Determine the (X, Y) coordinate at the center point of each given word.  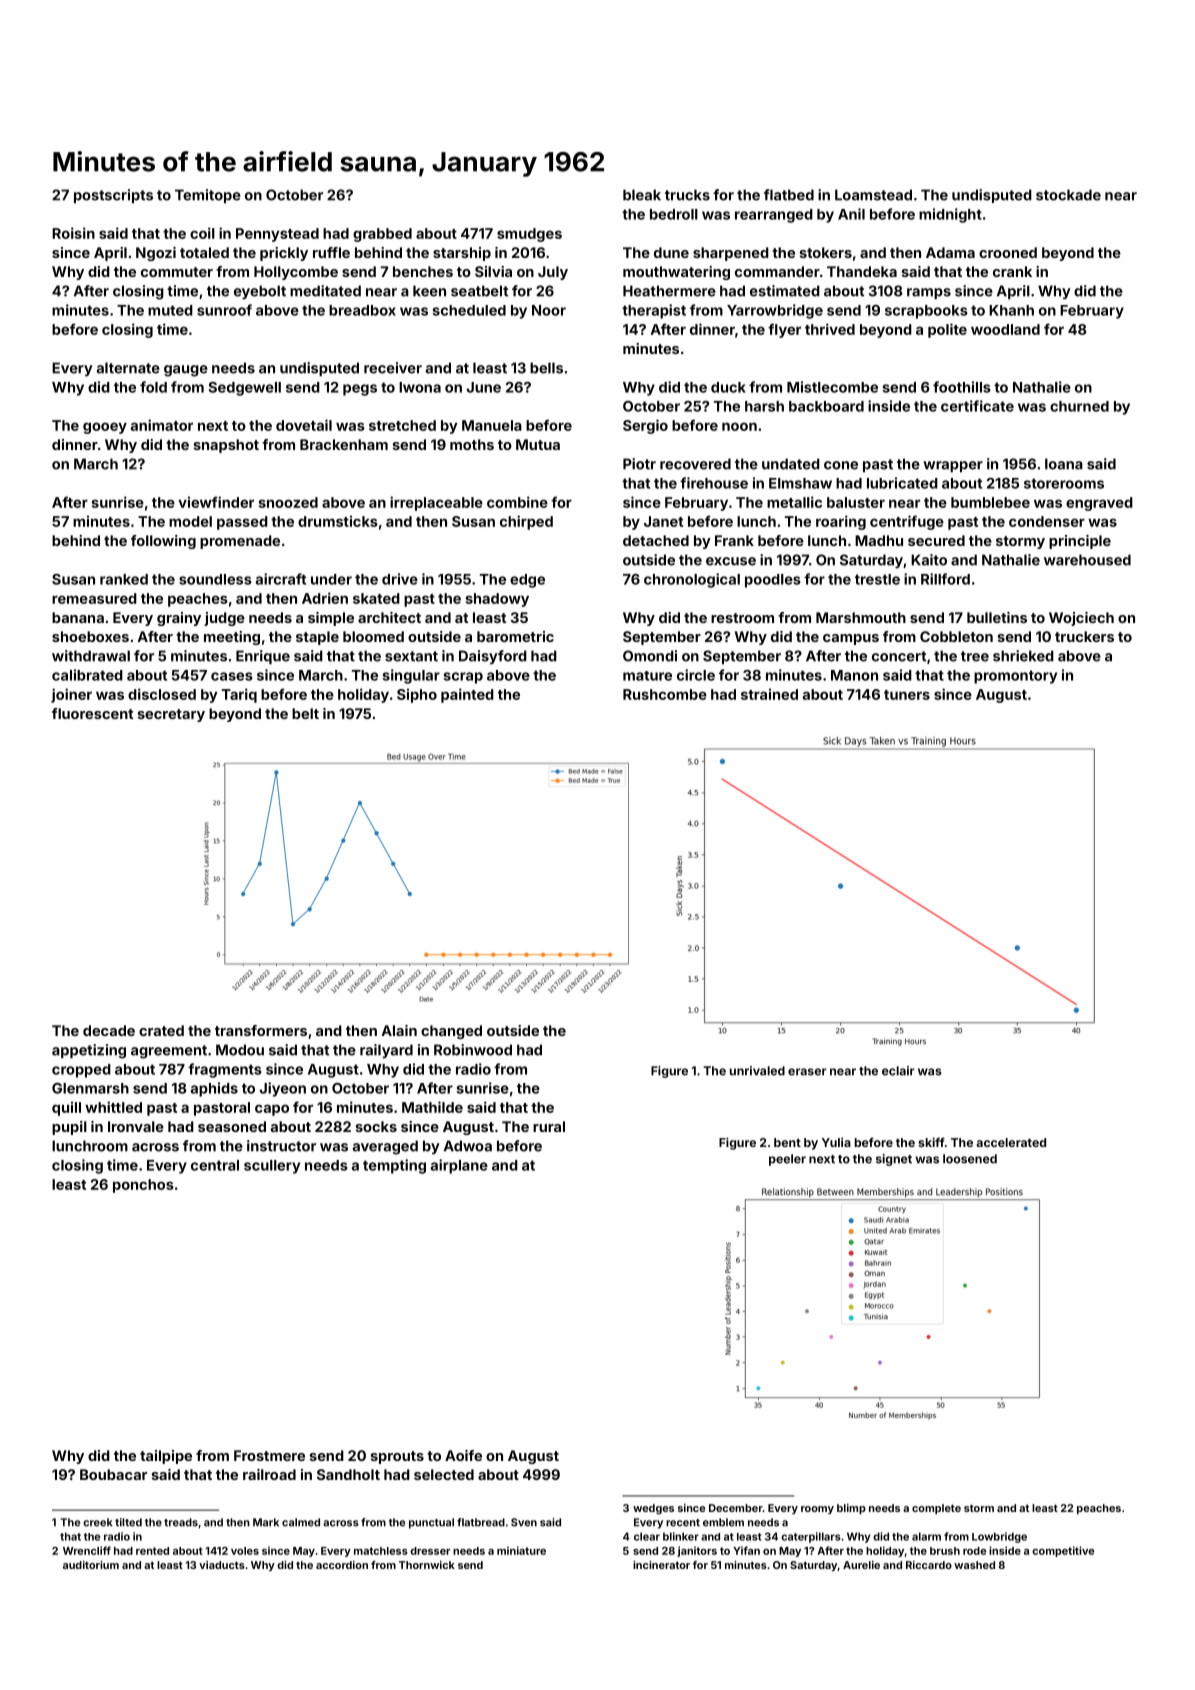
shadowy (497, 600)
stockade (1068, 195)
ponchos (143, 1186)
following (163, 542)
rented (152, 1551)
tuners (907, 695)
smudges (529, 235)
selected (444, 1474)
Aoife (463, 1455)
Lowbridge (999, 1537)
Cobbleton (956, 636)
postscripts (113, 196)
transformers (261, 1030)
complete (936, 1509)
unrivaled (757, 1071)
